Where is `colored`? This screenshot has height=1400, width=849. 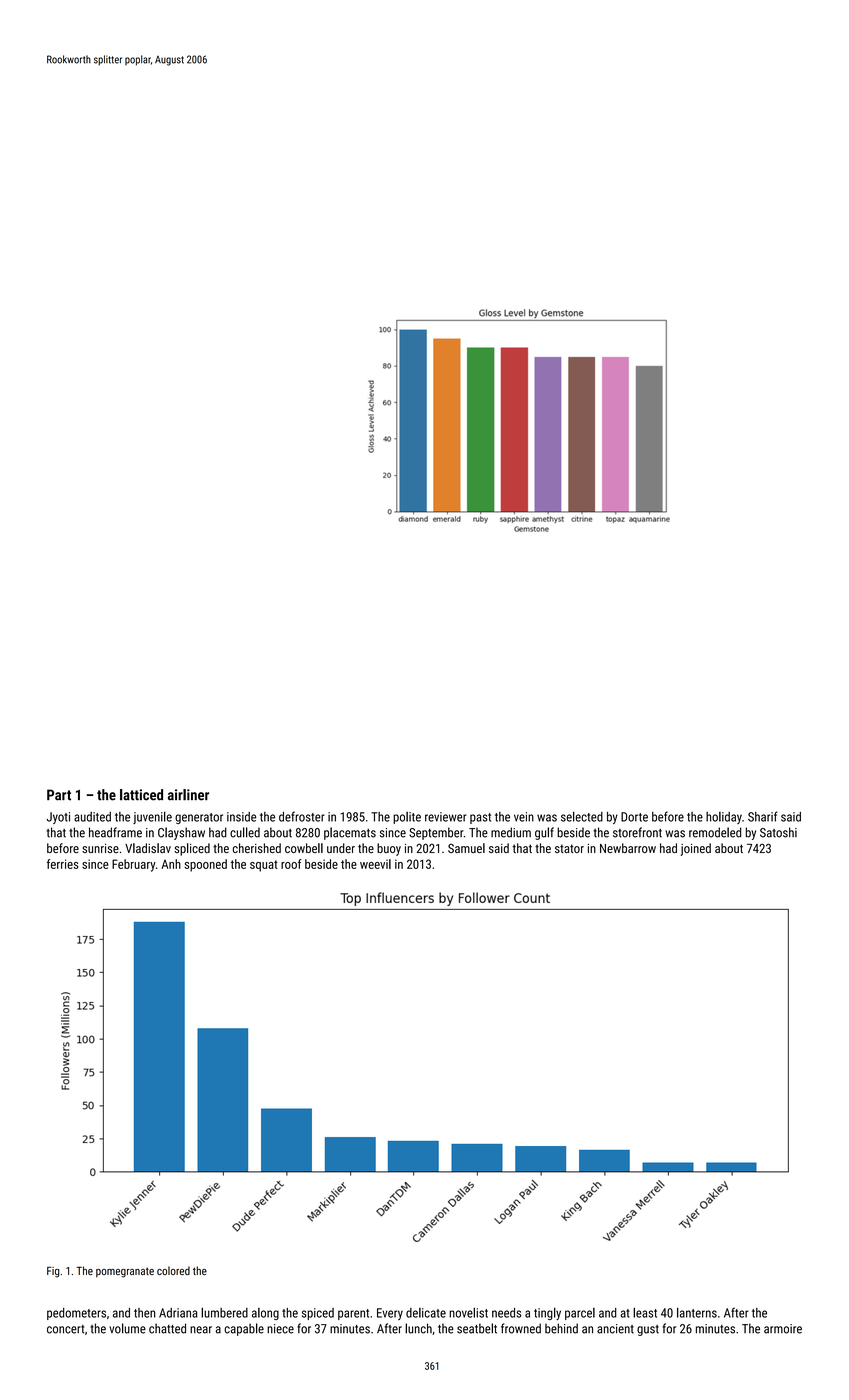 colored is located at coordinates (173, 1270).
